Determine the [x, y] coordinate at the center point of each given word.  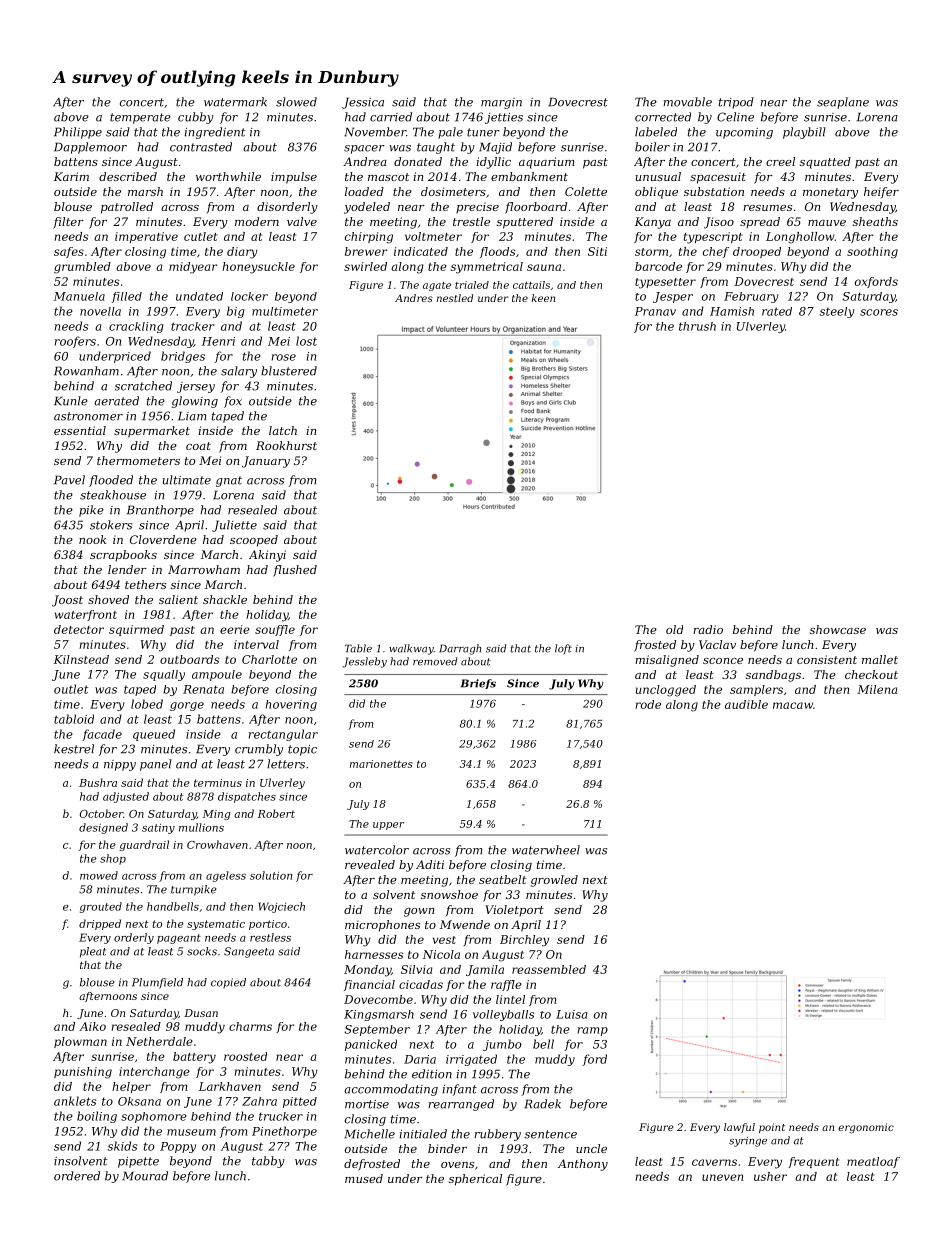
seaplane [843, 103]
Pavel [69, 480]
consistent [827, 659]
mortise [367, 1104]
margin [501, 103]
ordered [77, 1176]
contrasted [201, 147]
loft [563, 649]
